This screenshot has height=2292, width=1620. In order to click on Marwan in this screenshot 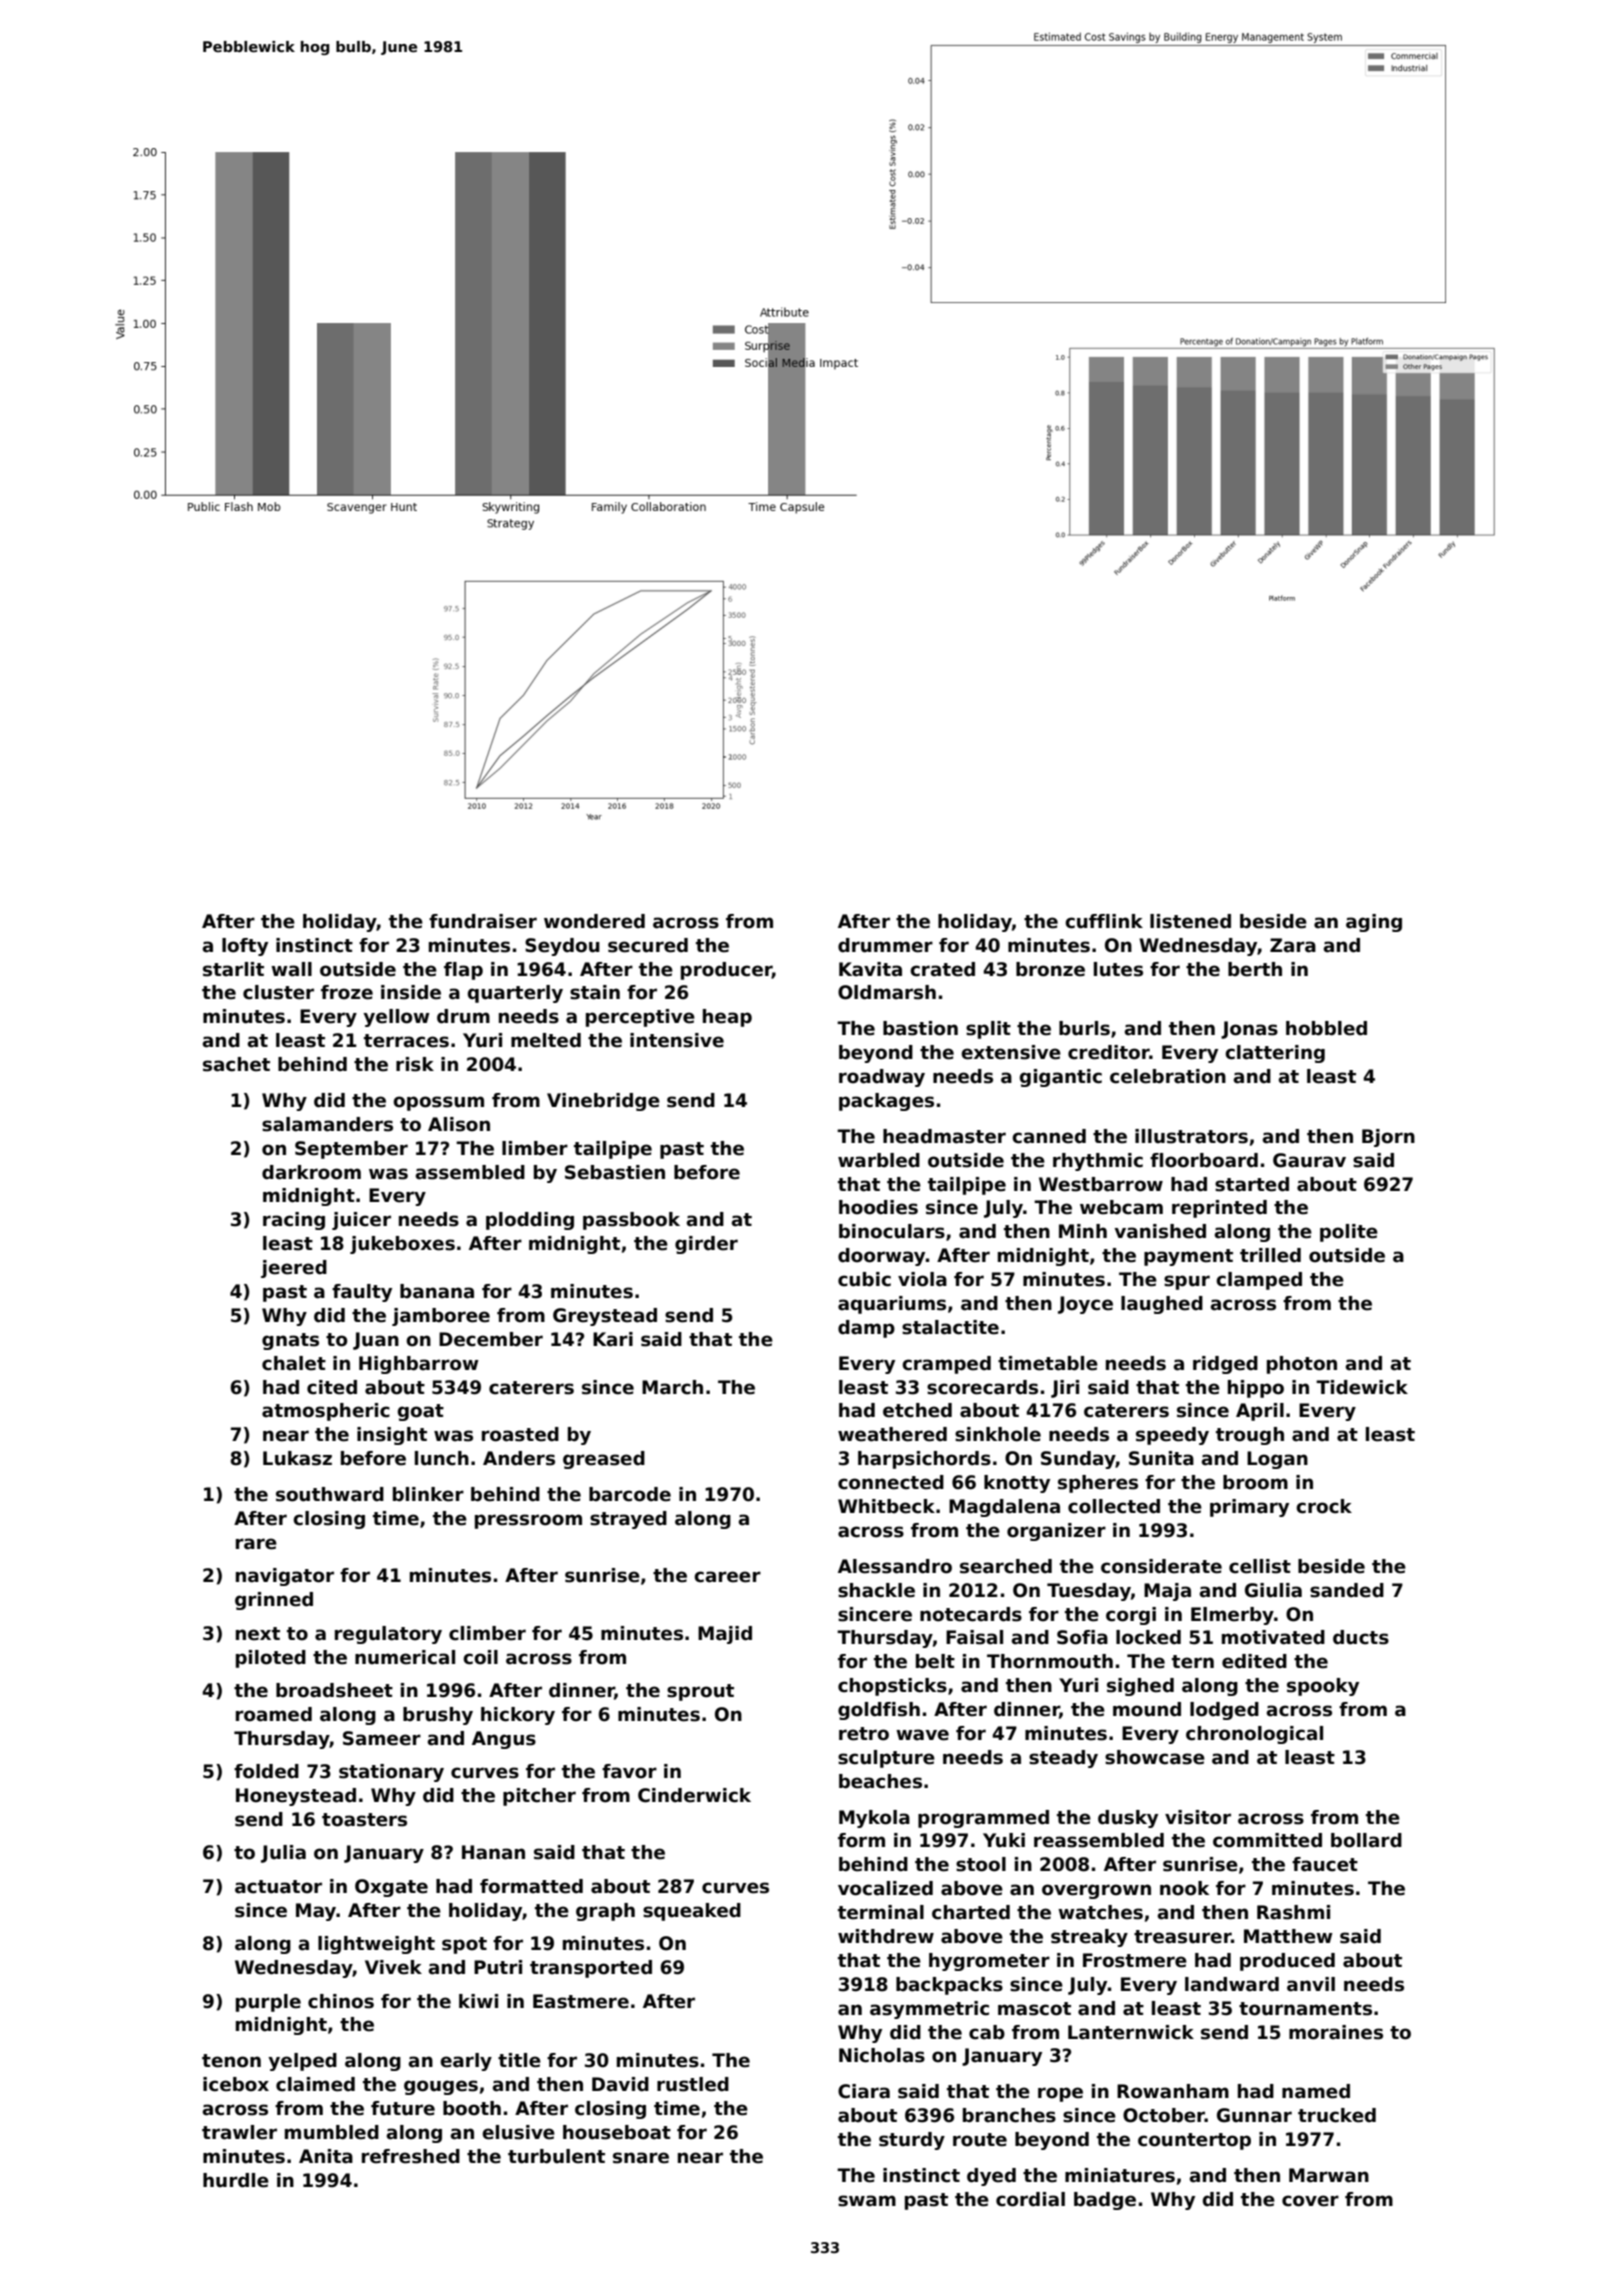, I will do `click(1329, 2175)`.
